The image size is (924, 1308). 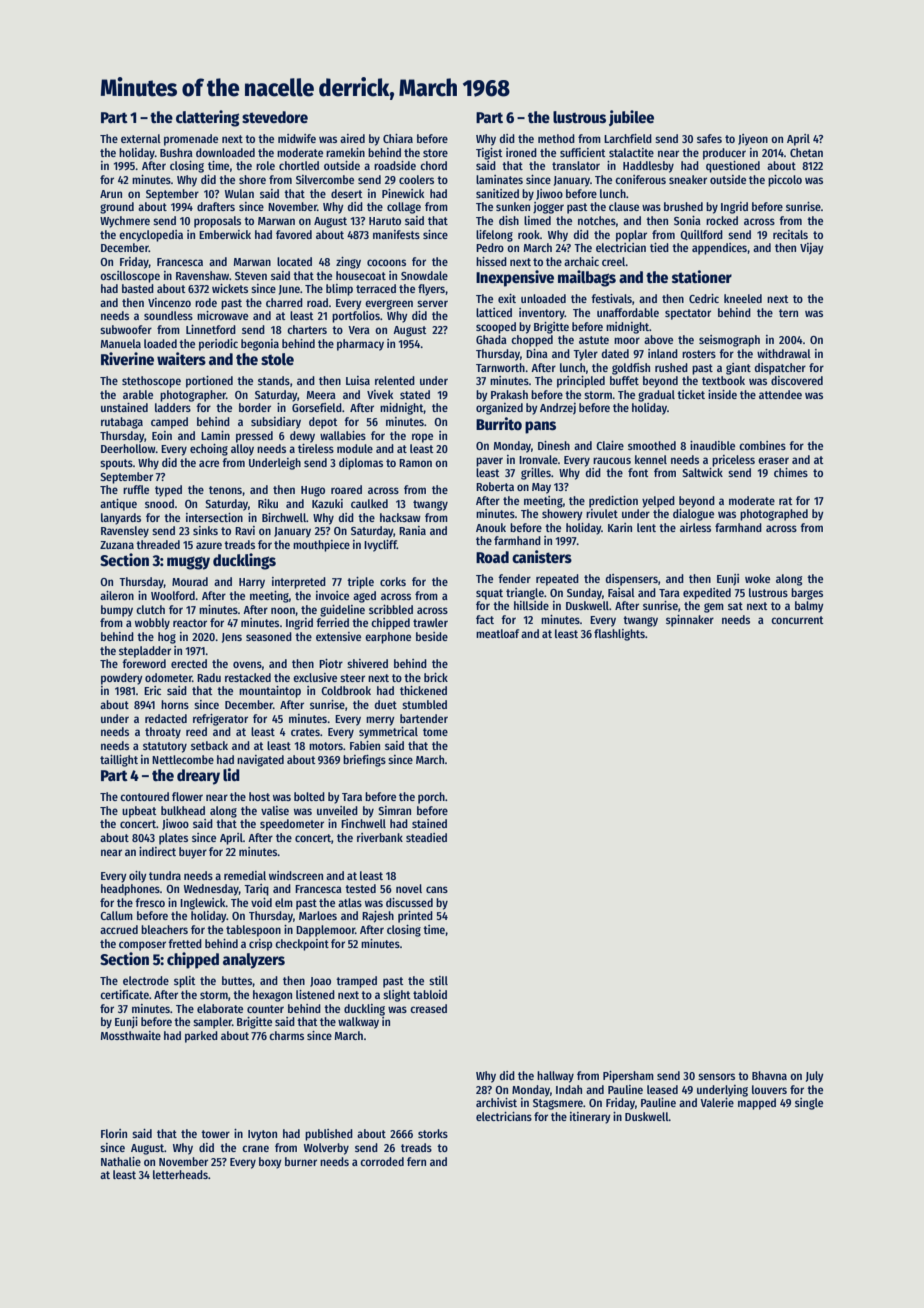 I want to click on meatloaf, so click(x=497, y=633).
